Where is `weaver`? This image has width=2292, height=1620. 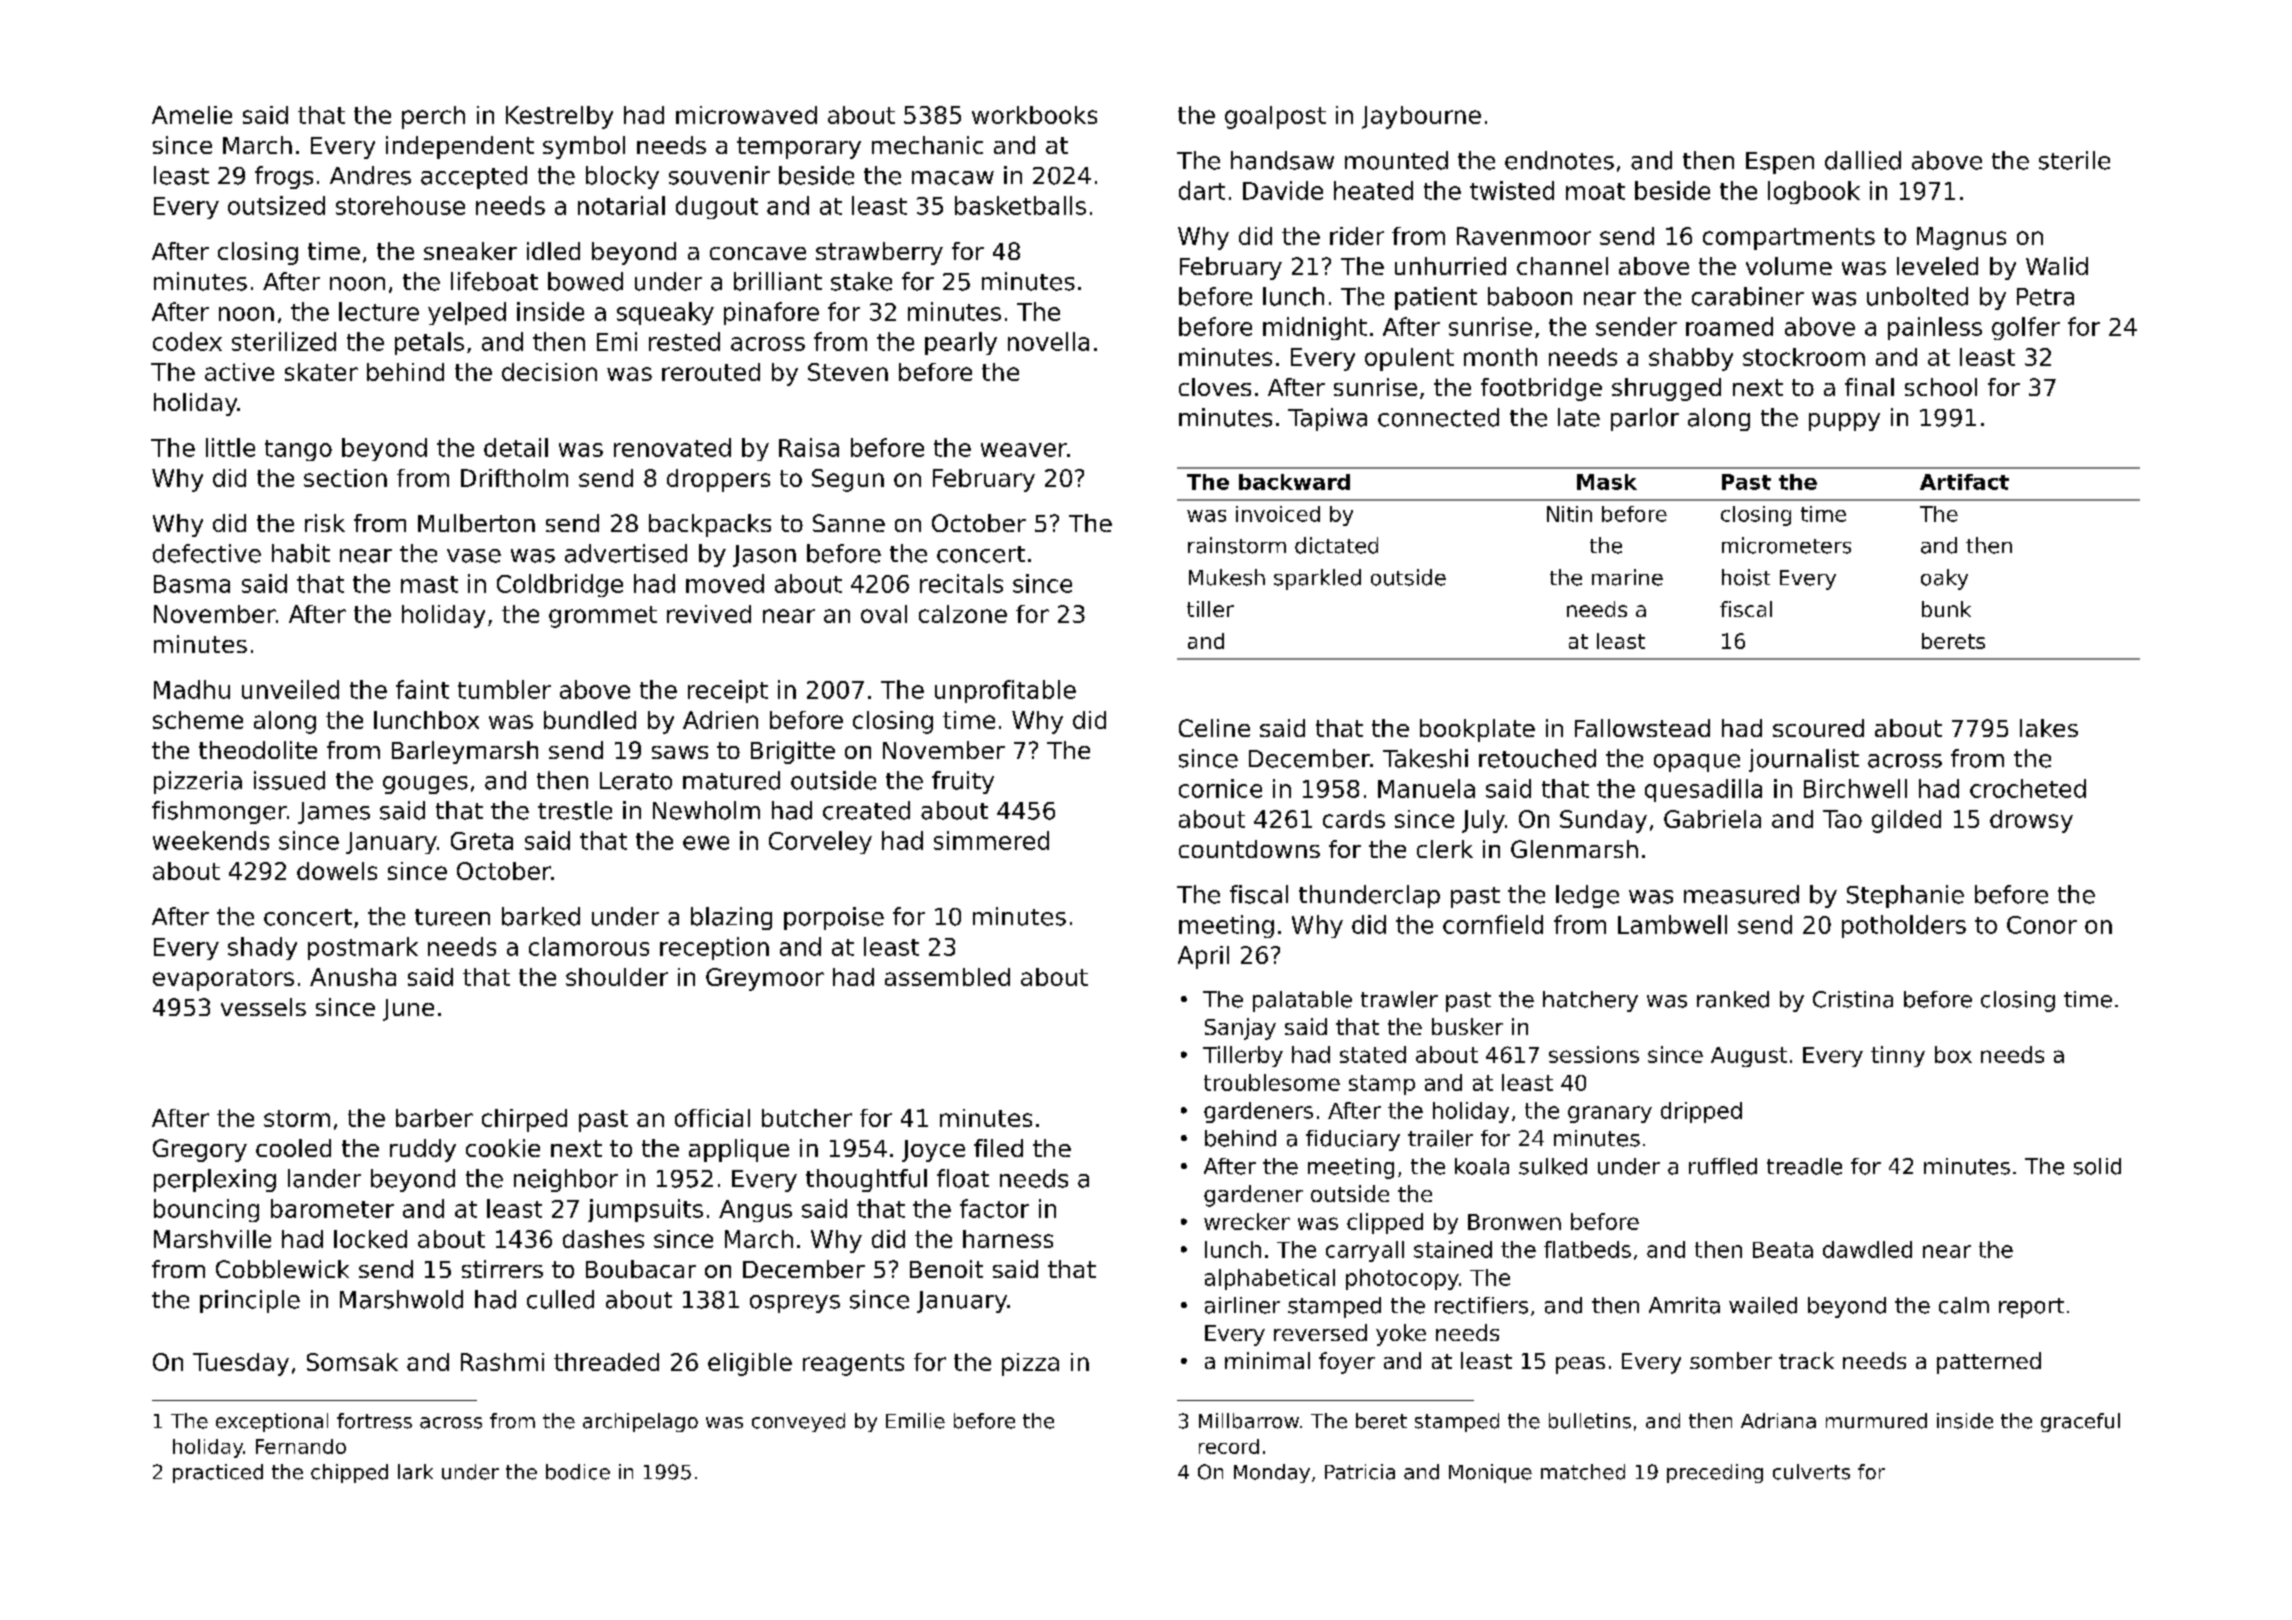
weaver is located at coordinates (1024, 450).
